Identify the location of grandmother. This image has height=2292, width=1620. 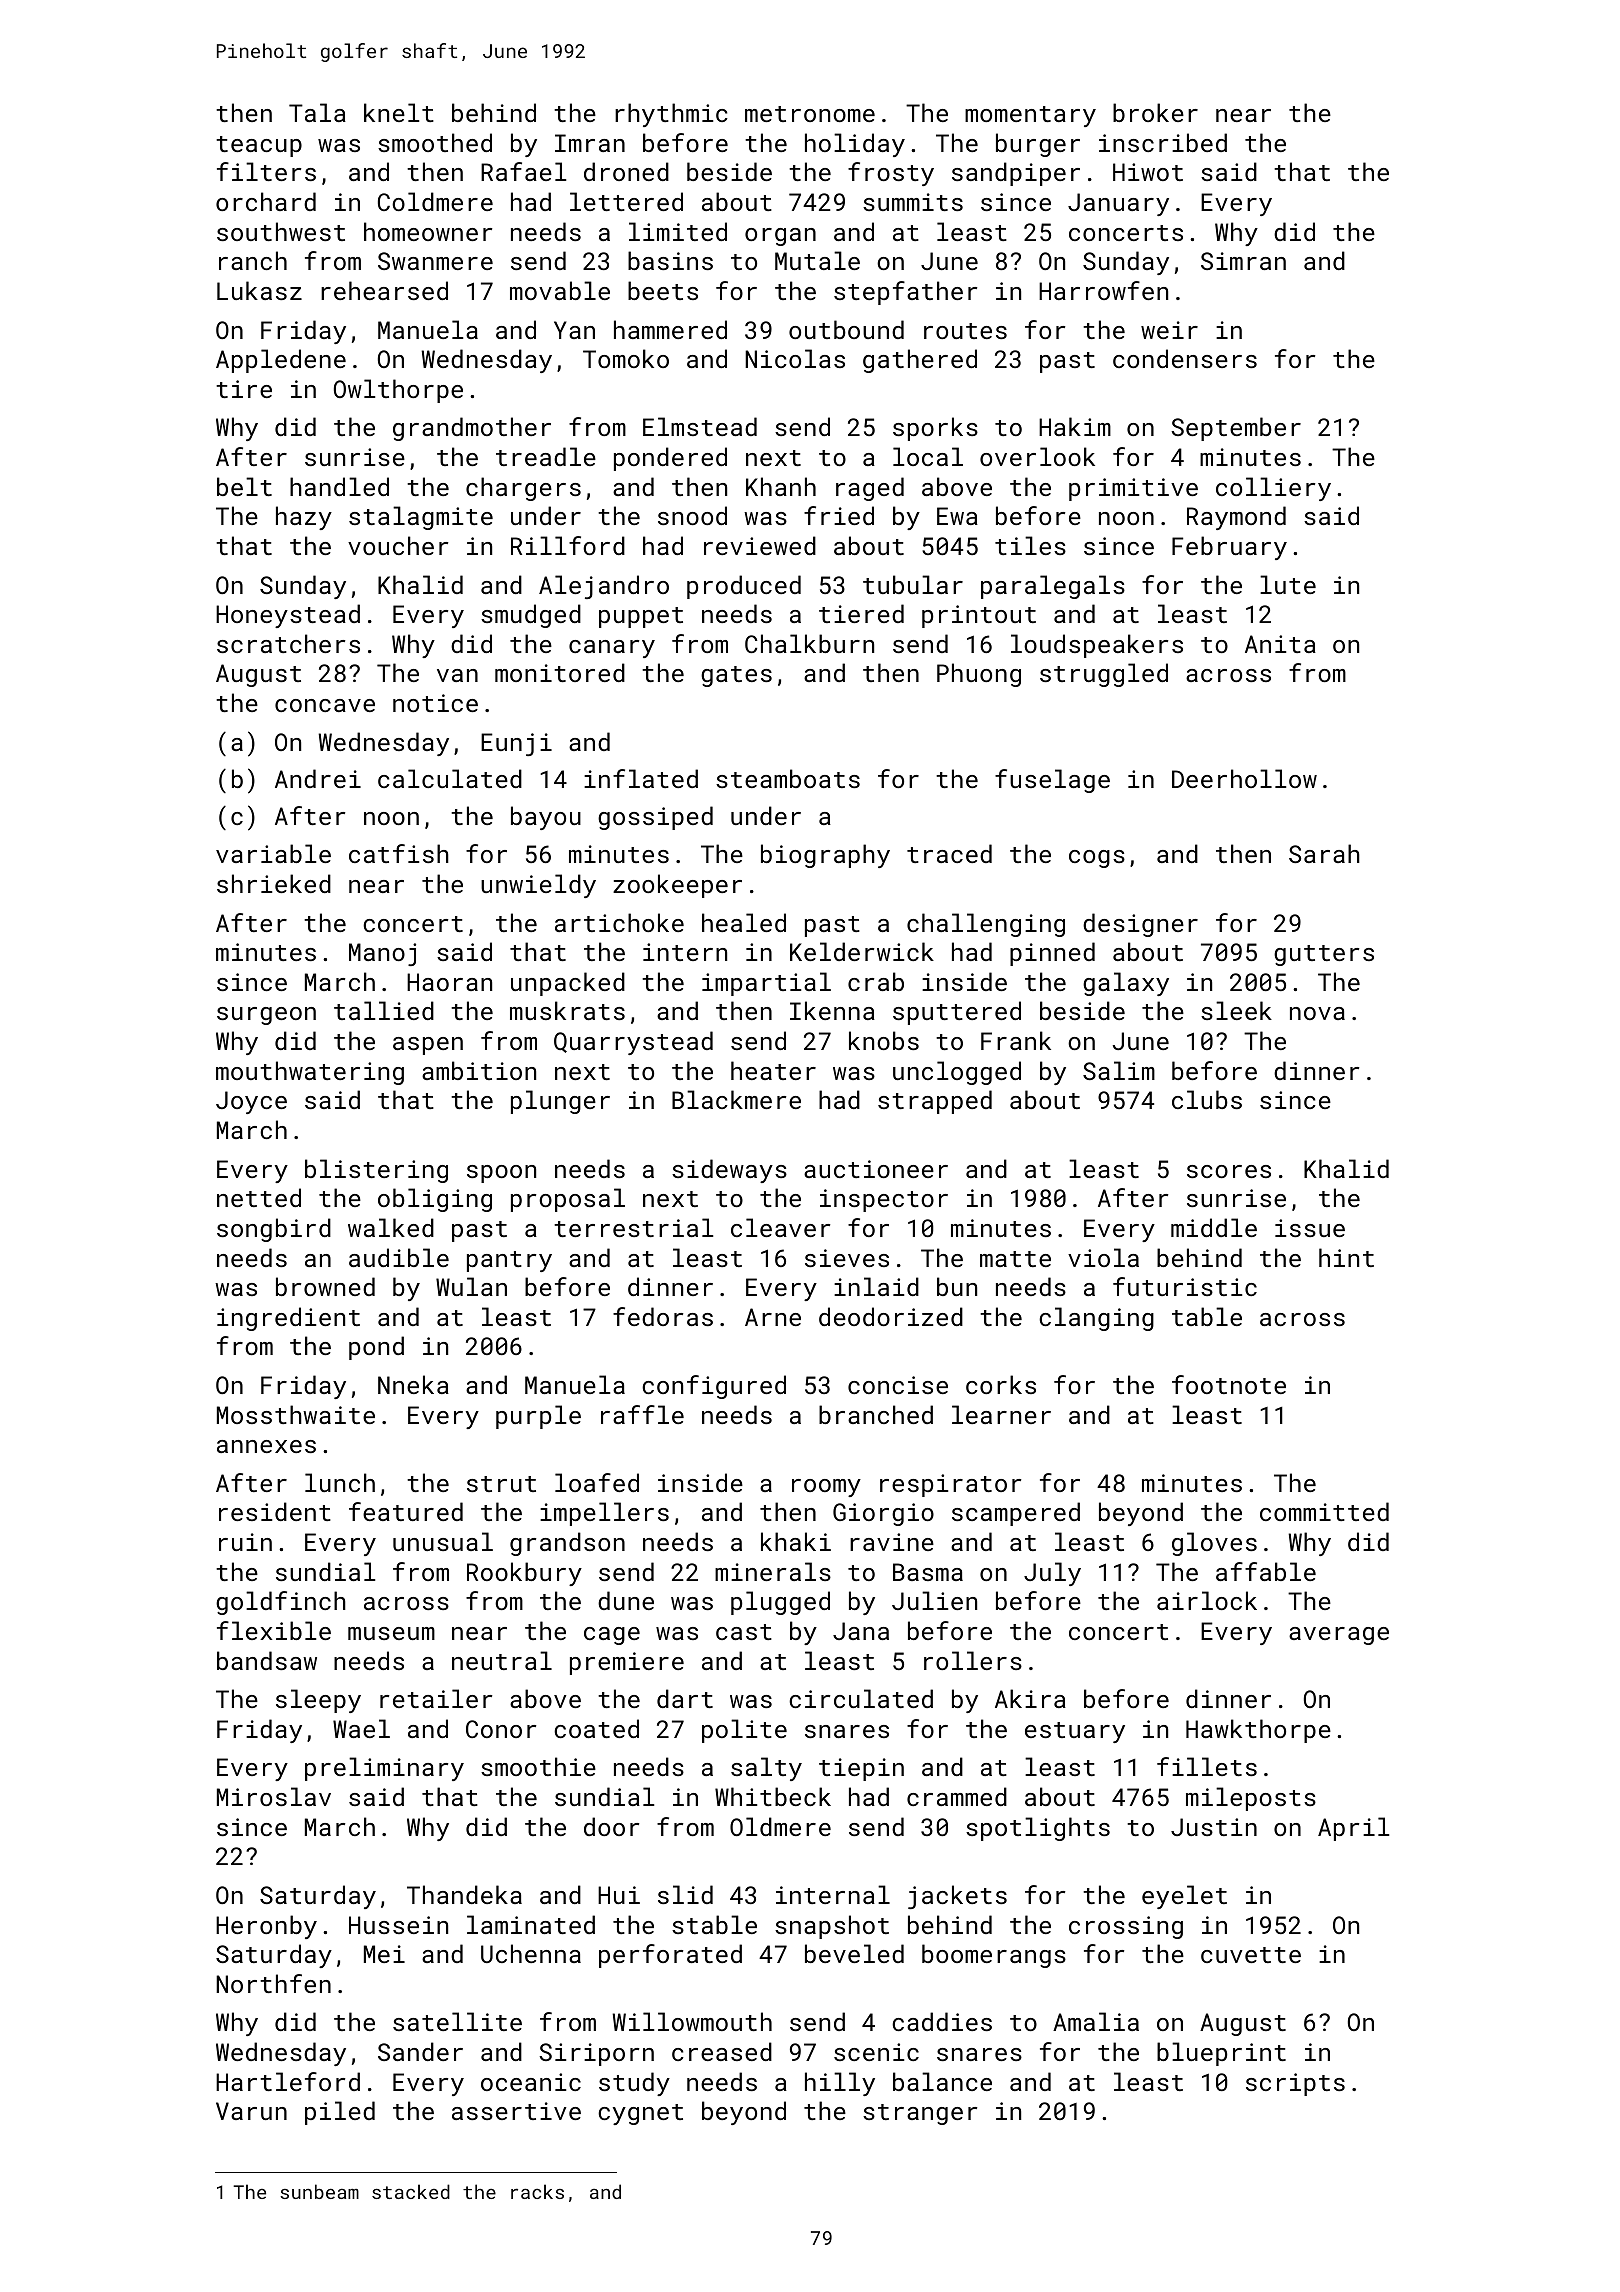
(472, 429).
